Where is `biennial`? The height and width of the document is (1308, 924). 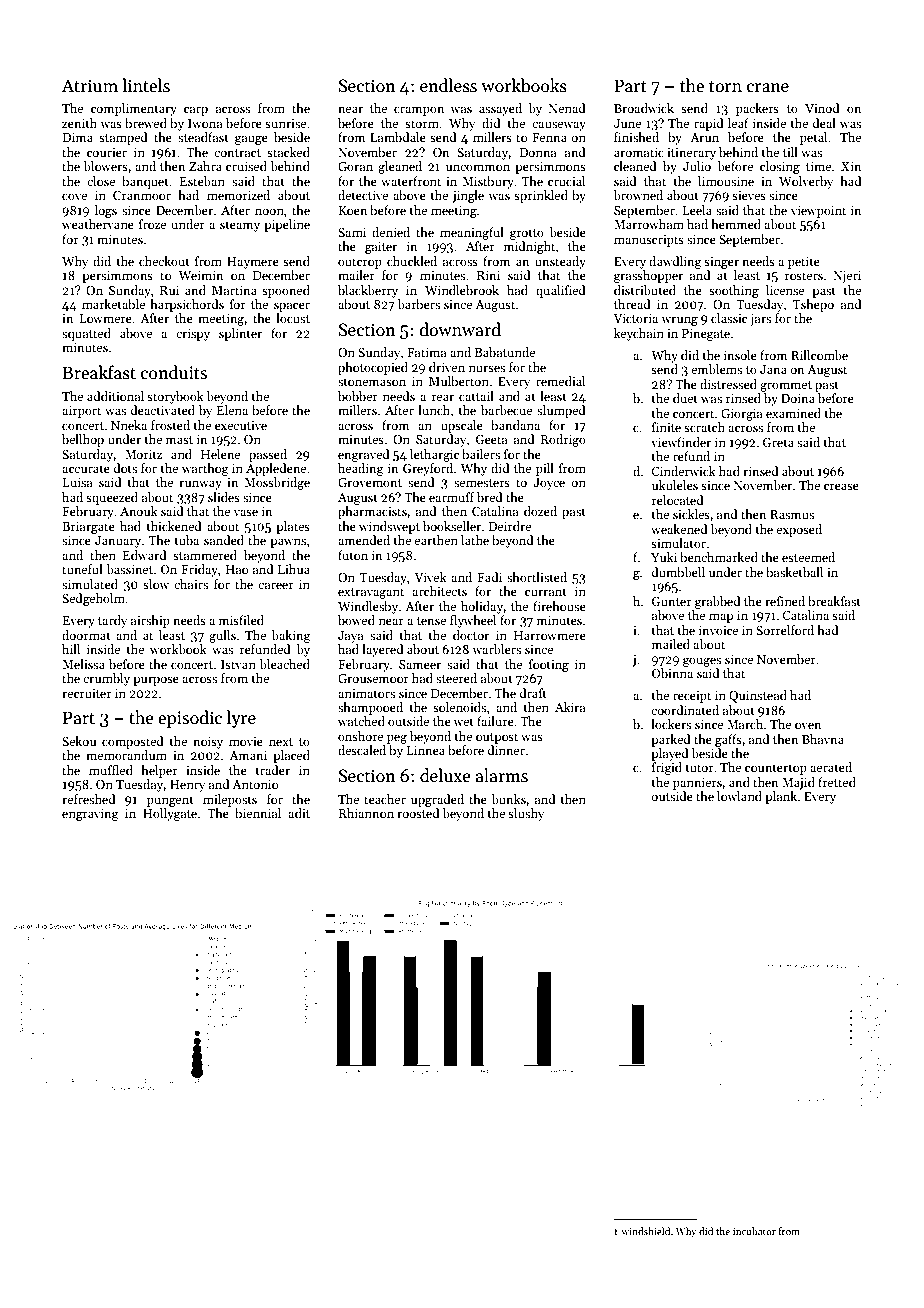 biennial is located at coordinates (258, 813).
